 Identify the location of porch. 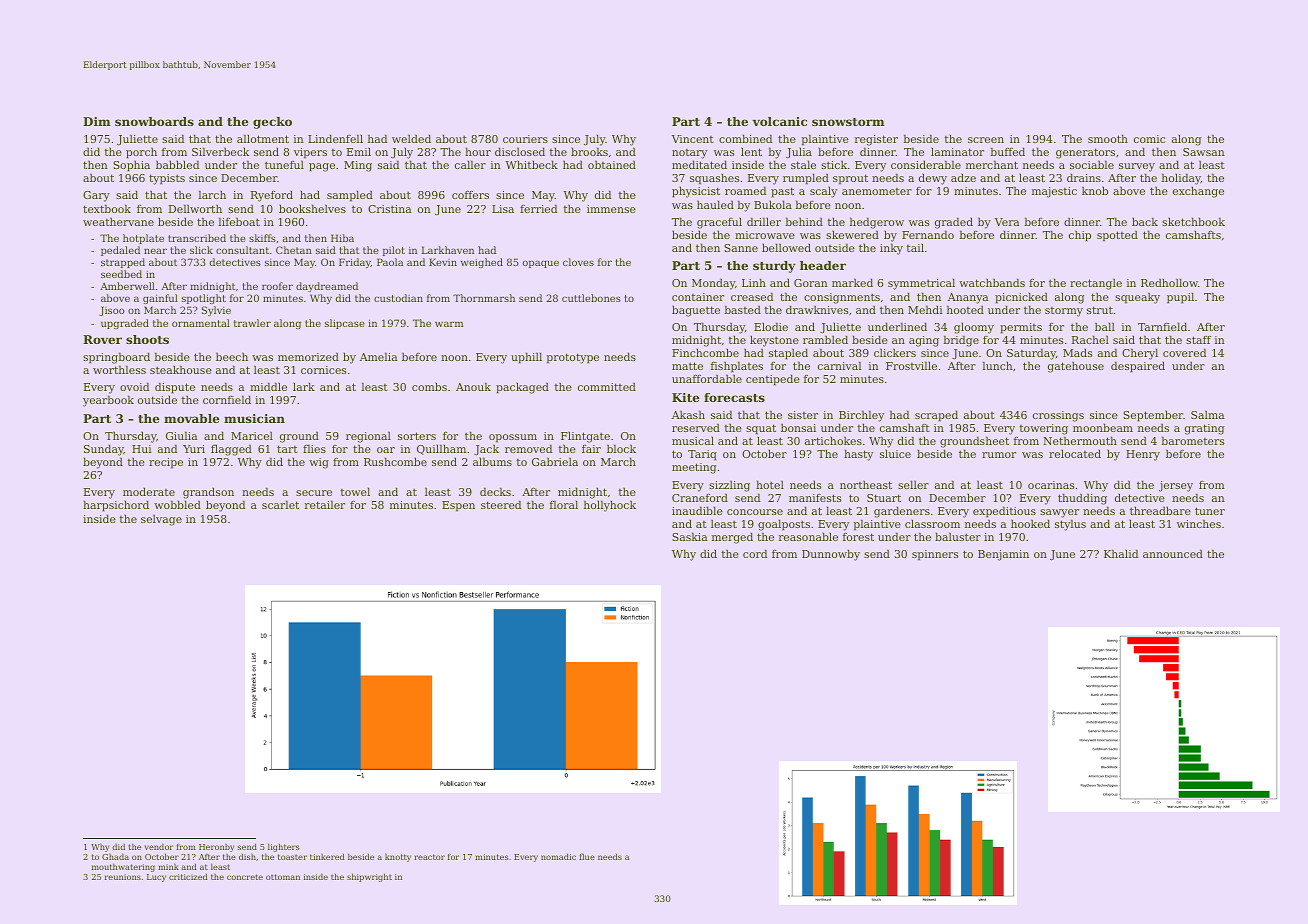
(141, 153).
